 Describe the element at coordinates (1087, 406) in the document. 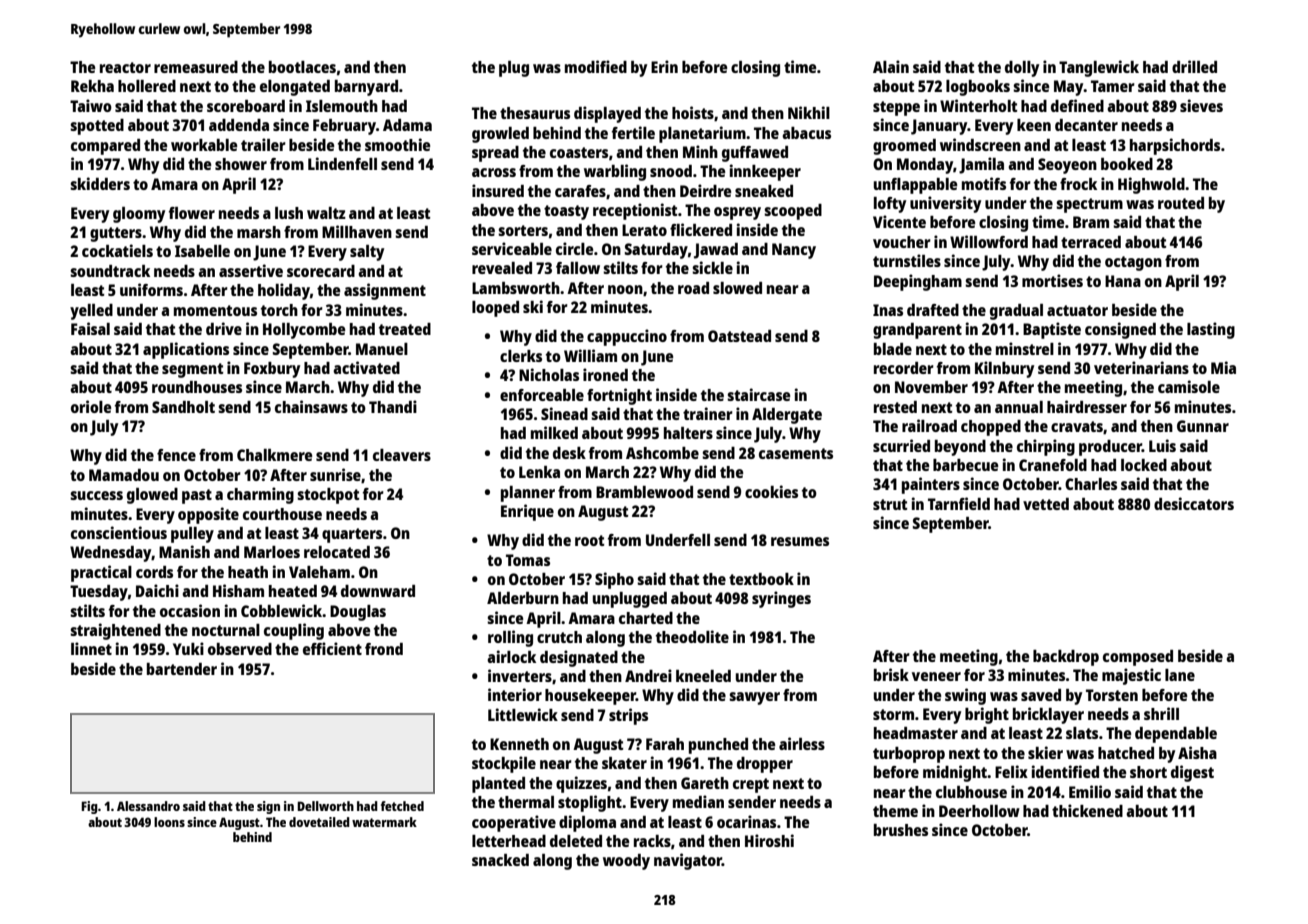

I see `hairdresser` at that location.
